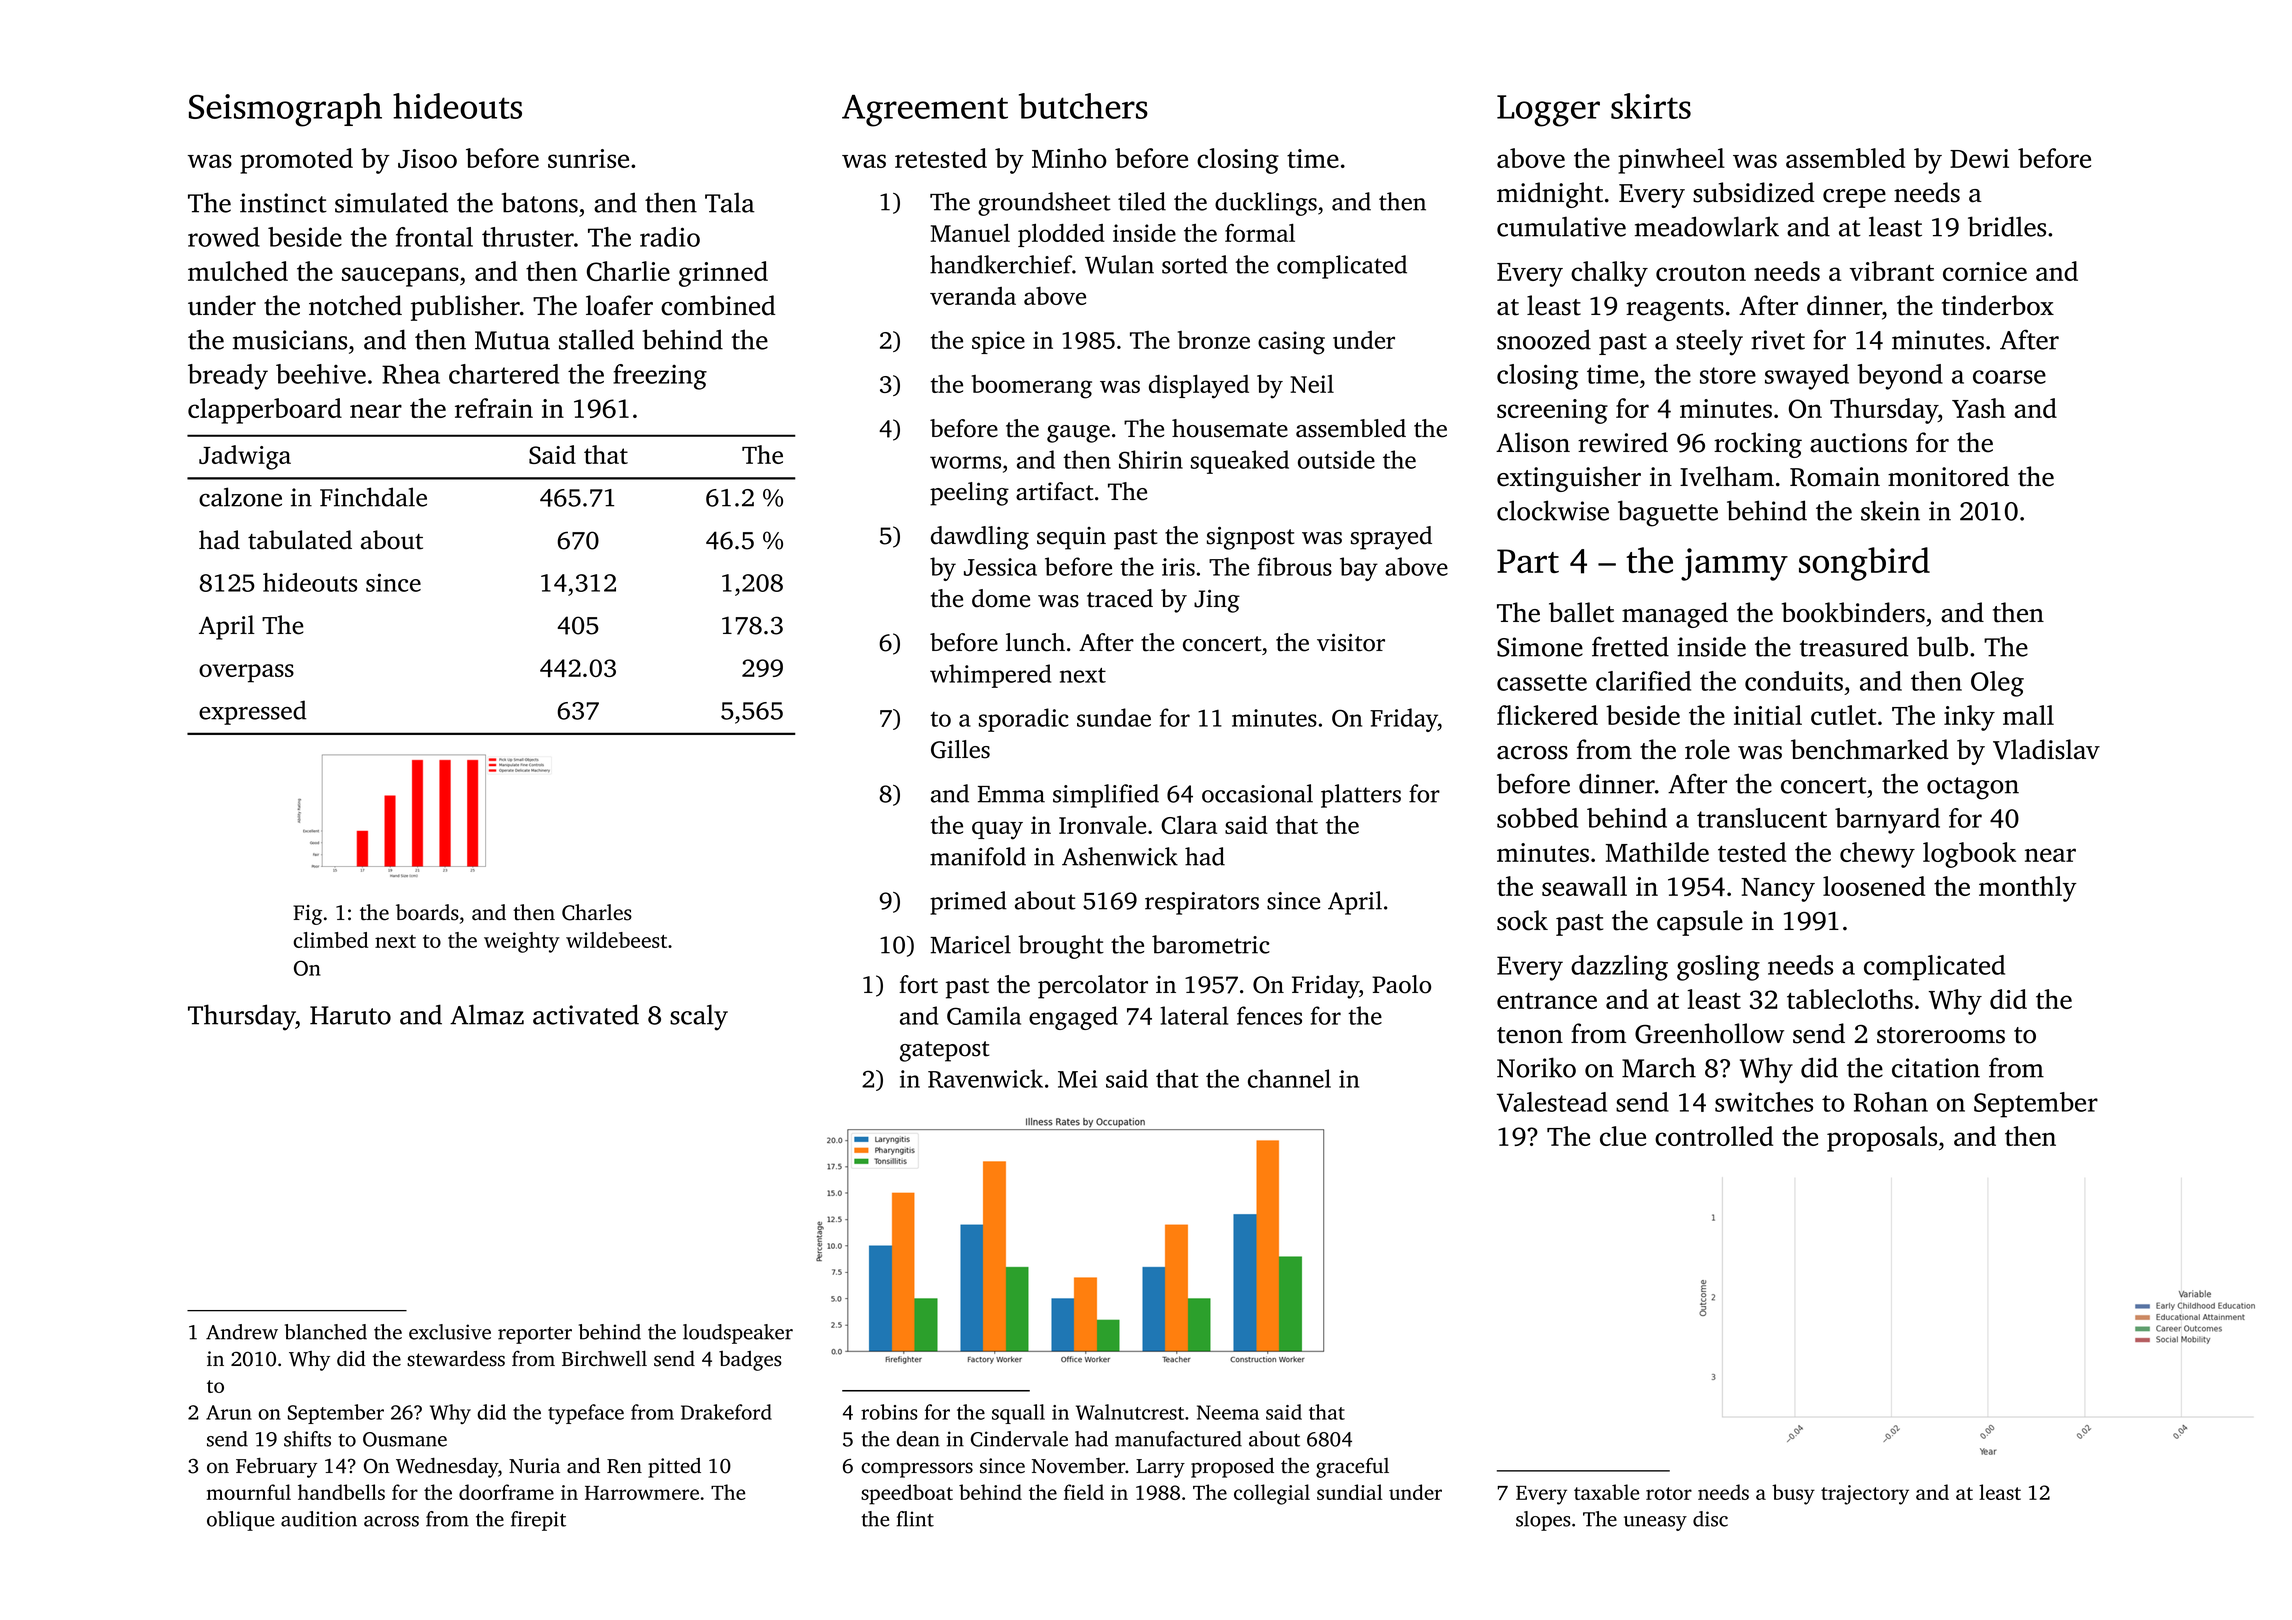 The width and height of the image is (2292, 1620). What do you see at coordinates (738, 1334) in the image?
I see `loudspeaker` at bounding box center [738, 1334].
